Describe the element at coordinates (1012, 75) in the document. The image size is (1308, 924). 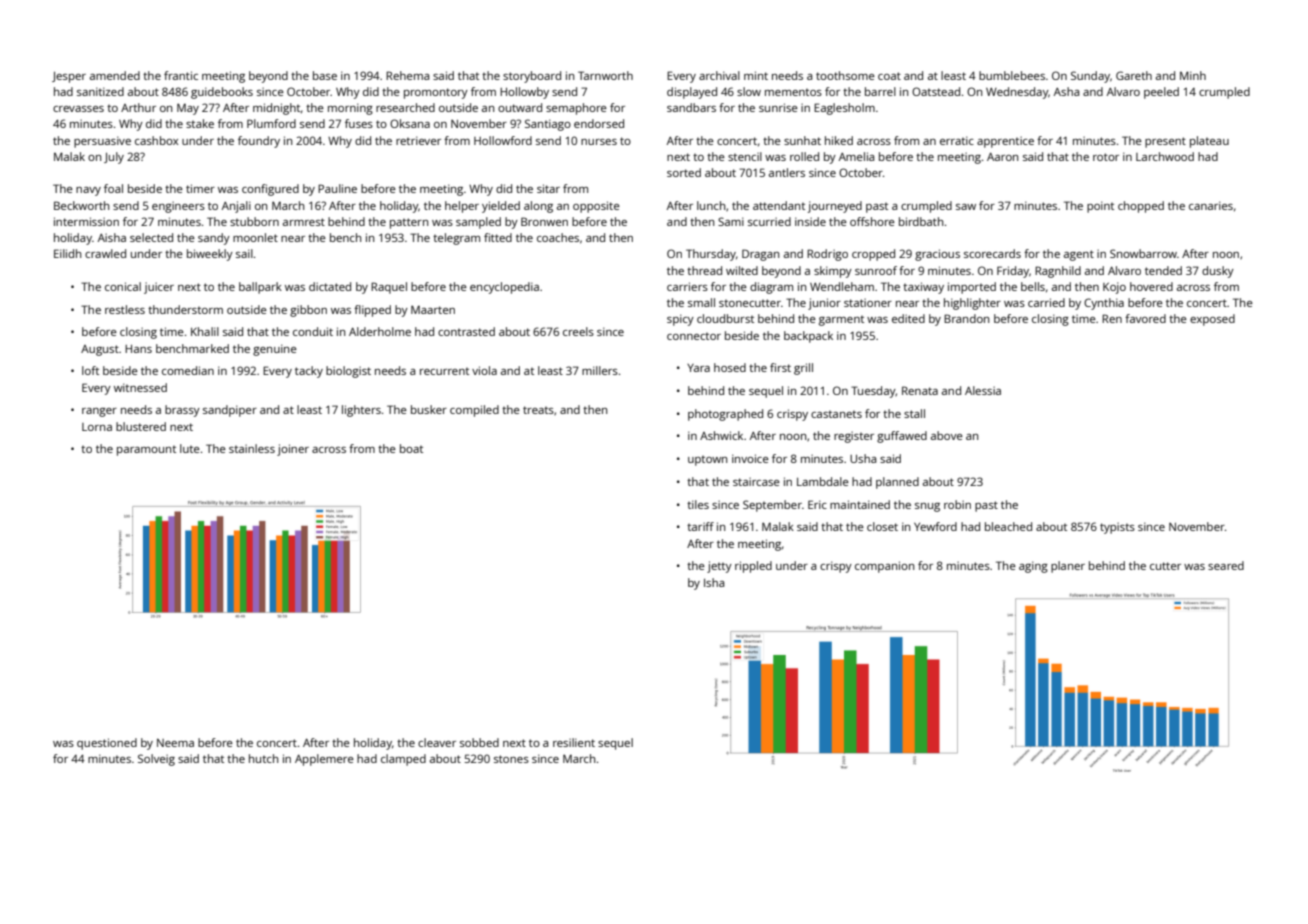
I see `bumblebees` at that location.
